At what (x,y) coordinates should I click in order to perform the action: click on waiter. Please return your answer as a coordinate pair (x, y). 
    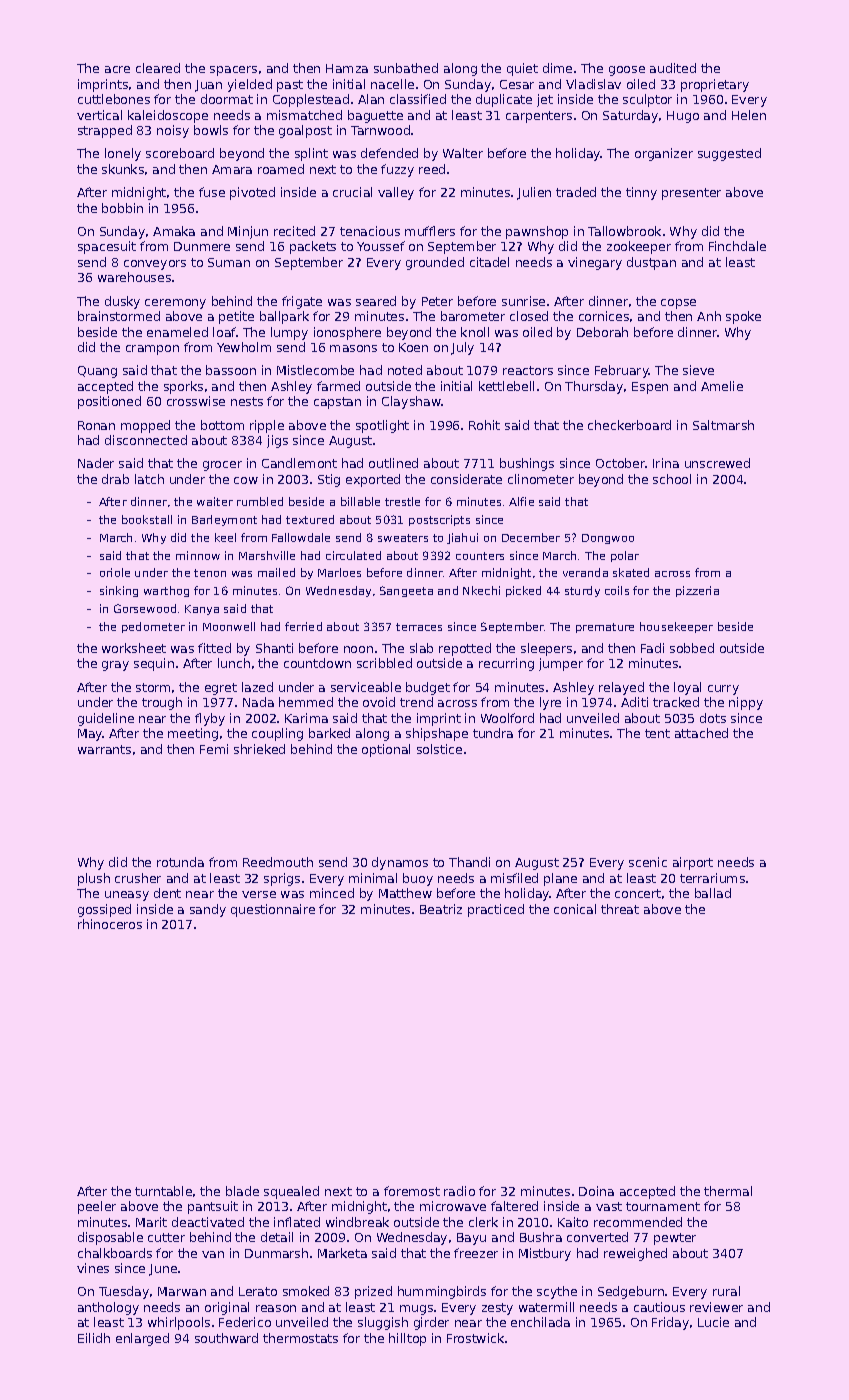
    Looking at the image, I should click on (215, 501).
